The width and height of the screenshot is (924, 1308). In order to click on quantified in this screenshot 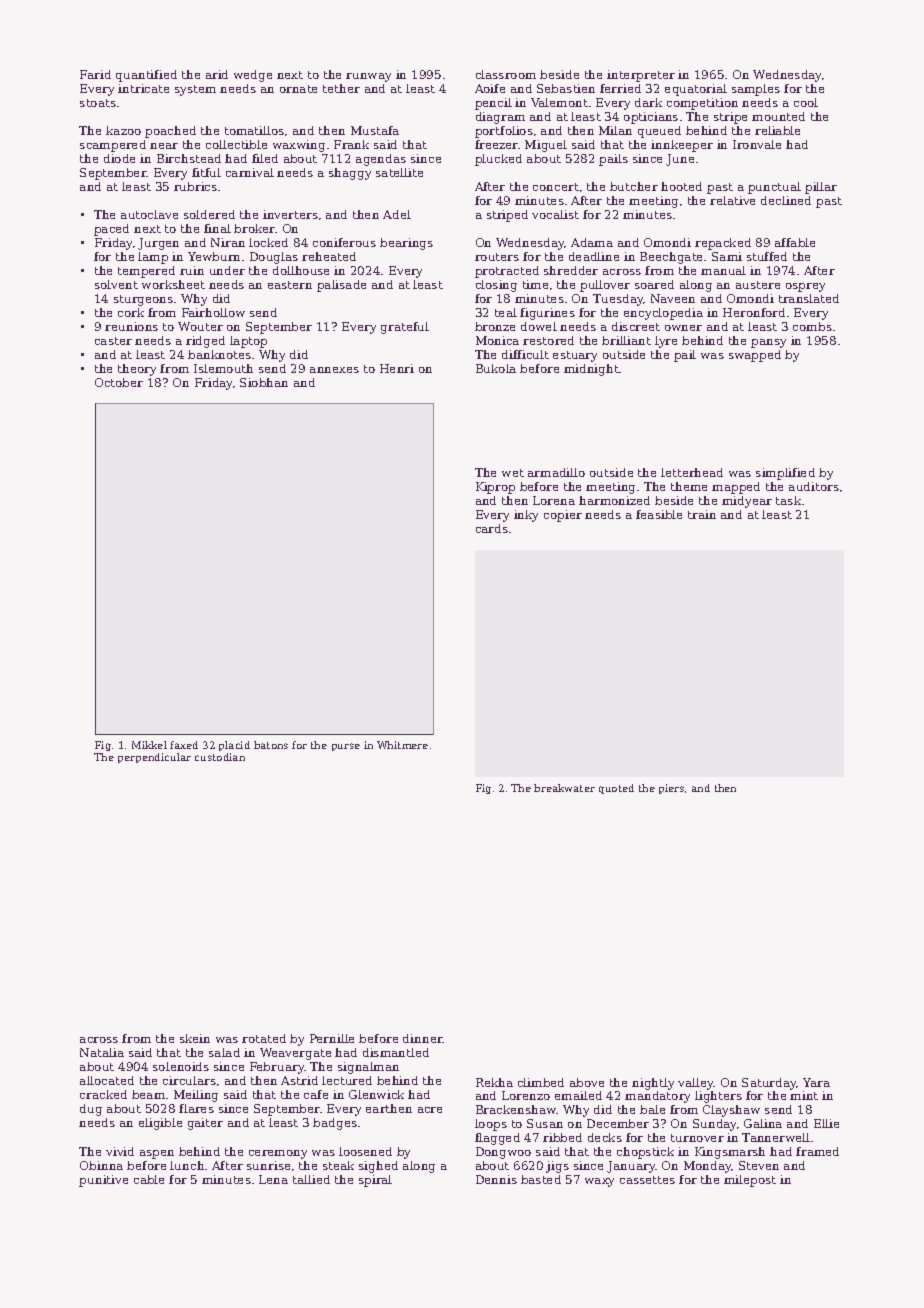, I will do `click(146, 76)`.
